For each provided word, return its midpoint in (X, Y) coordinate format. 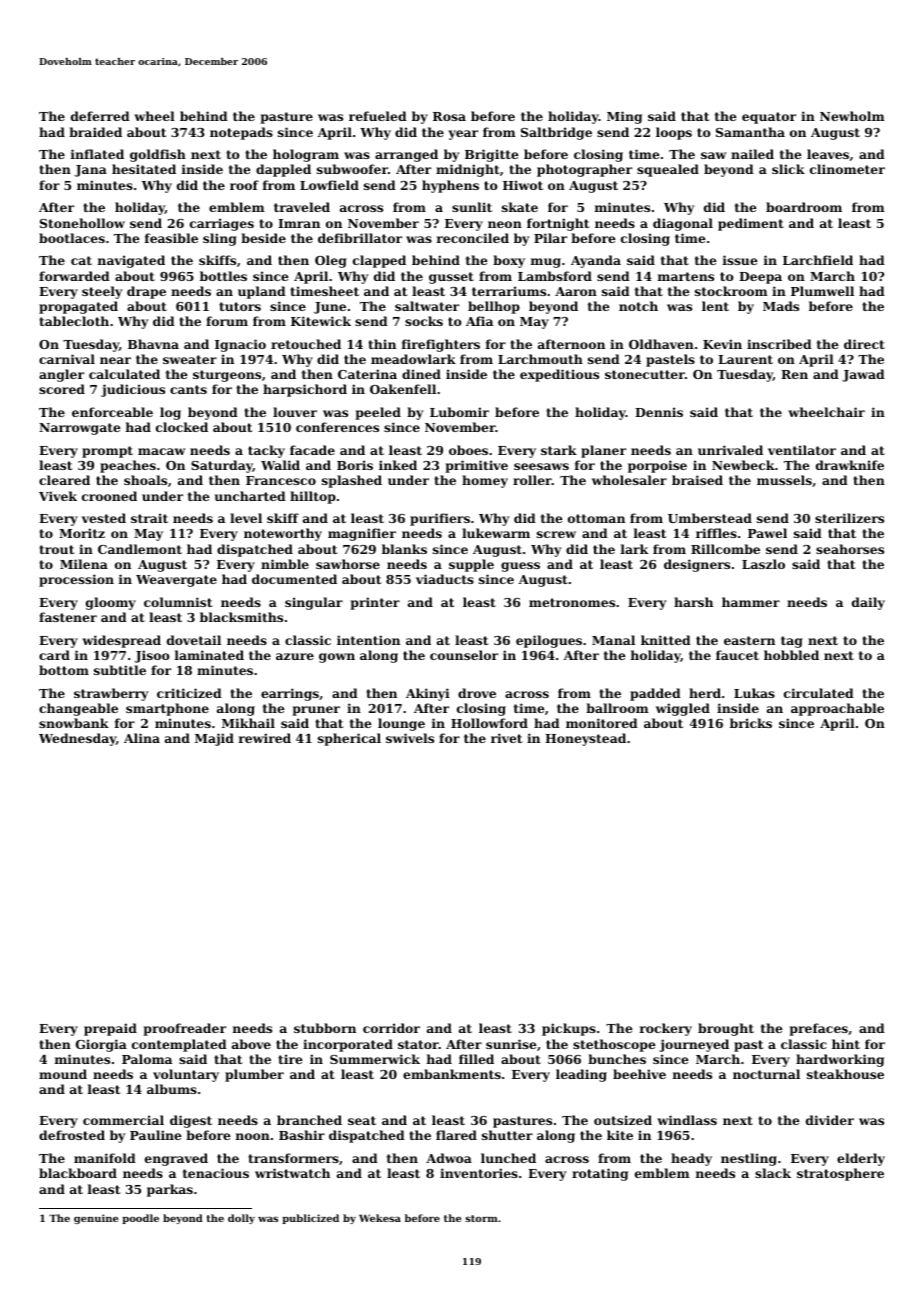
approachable (837, 709)
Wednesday (77, 739)
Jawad (863, 375)
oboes (468, 450)
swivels (410, 738)
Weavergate (176, 581)
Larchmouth (540, 359)
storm (481, 1218)
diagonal (683, 224)
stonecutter (645, 374)
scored (62, 389)
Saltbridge (556, 133)
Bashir (302, 1135)
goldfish (158, 155)
